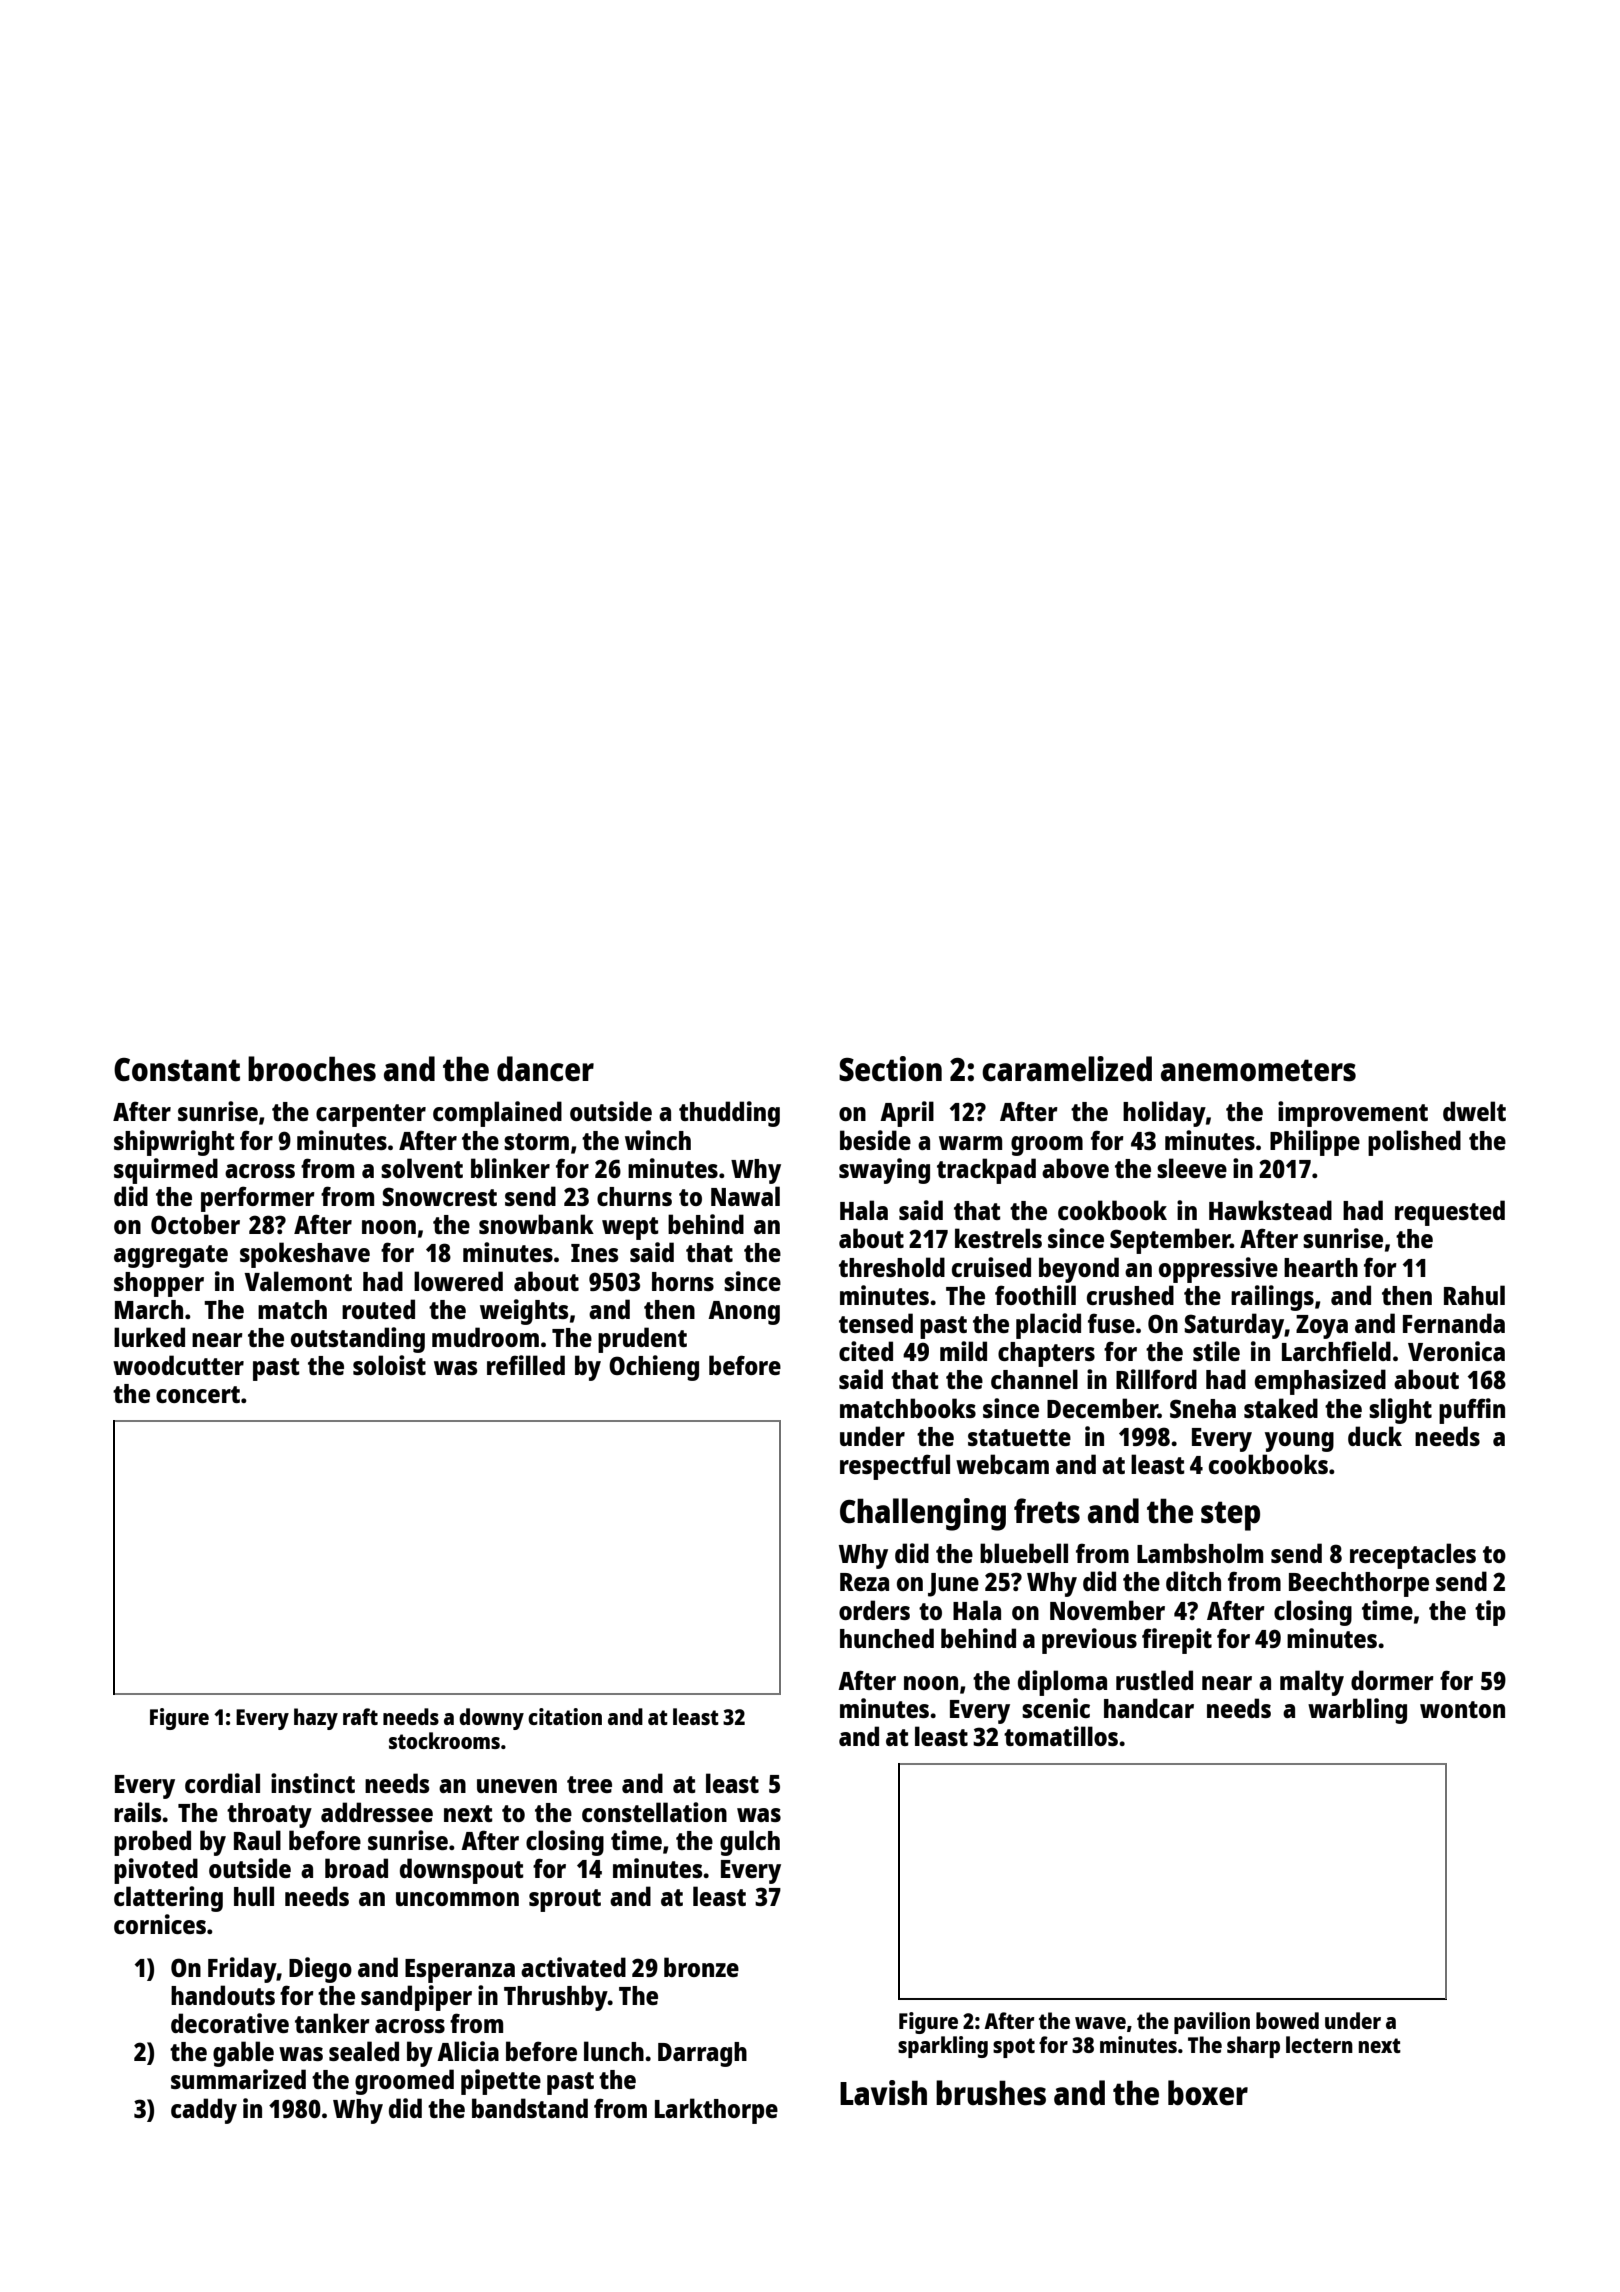 This image has height=2292, width=1620. I want to click on sprout, so click(565, 1900).
